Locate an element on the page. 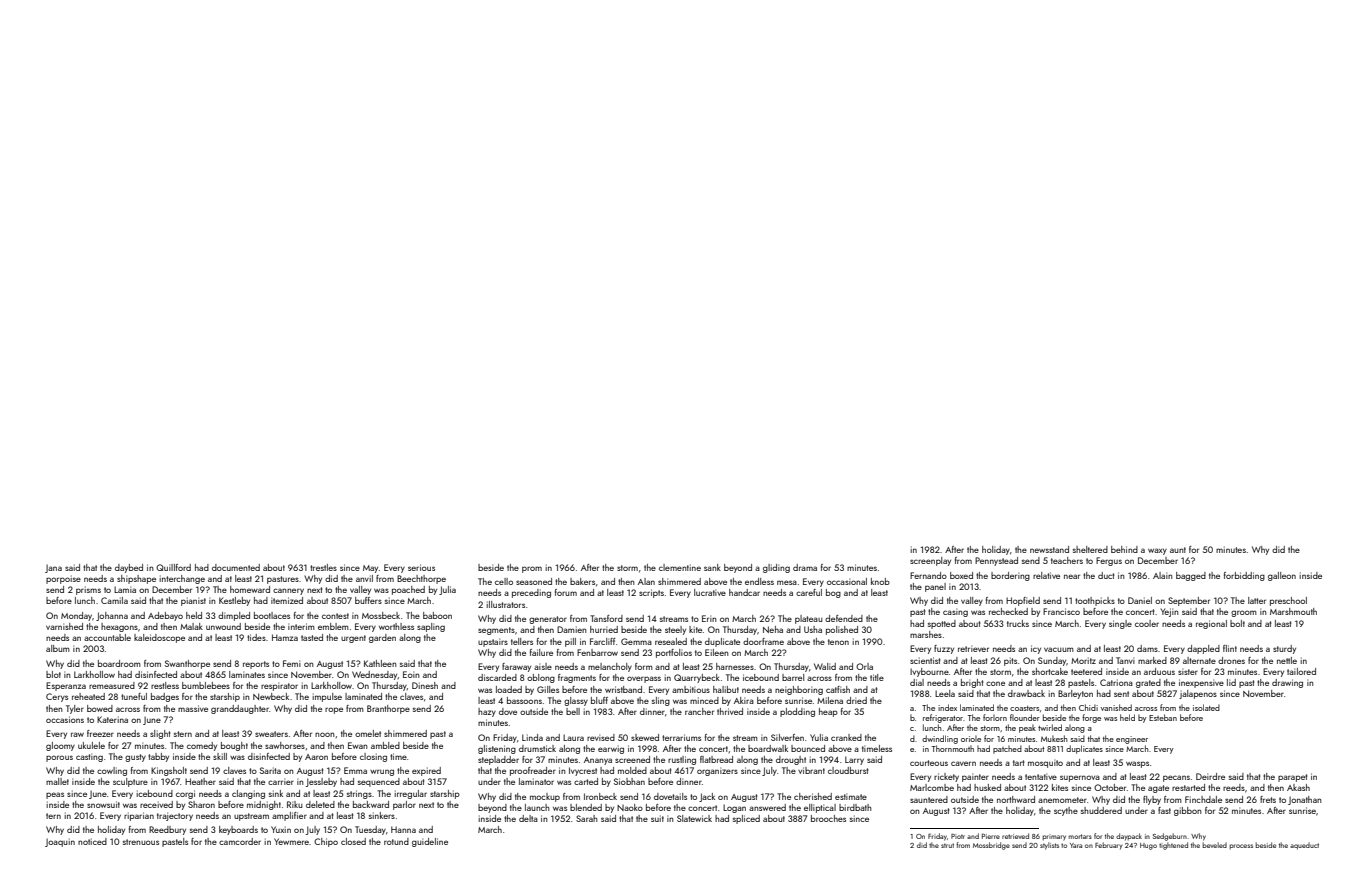 The height and width of the document is (887, 1372). drama is located at coordinates (805, 567).
